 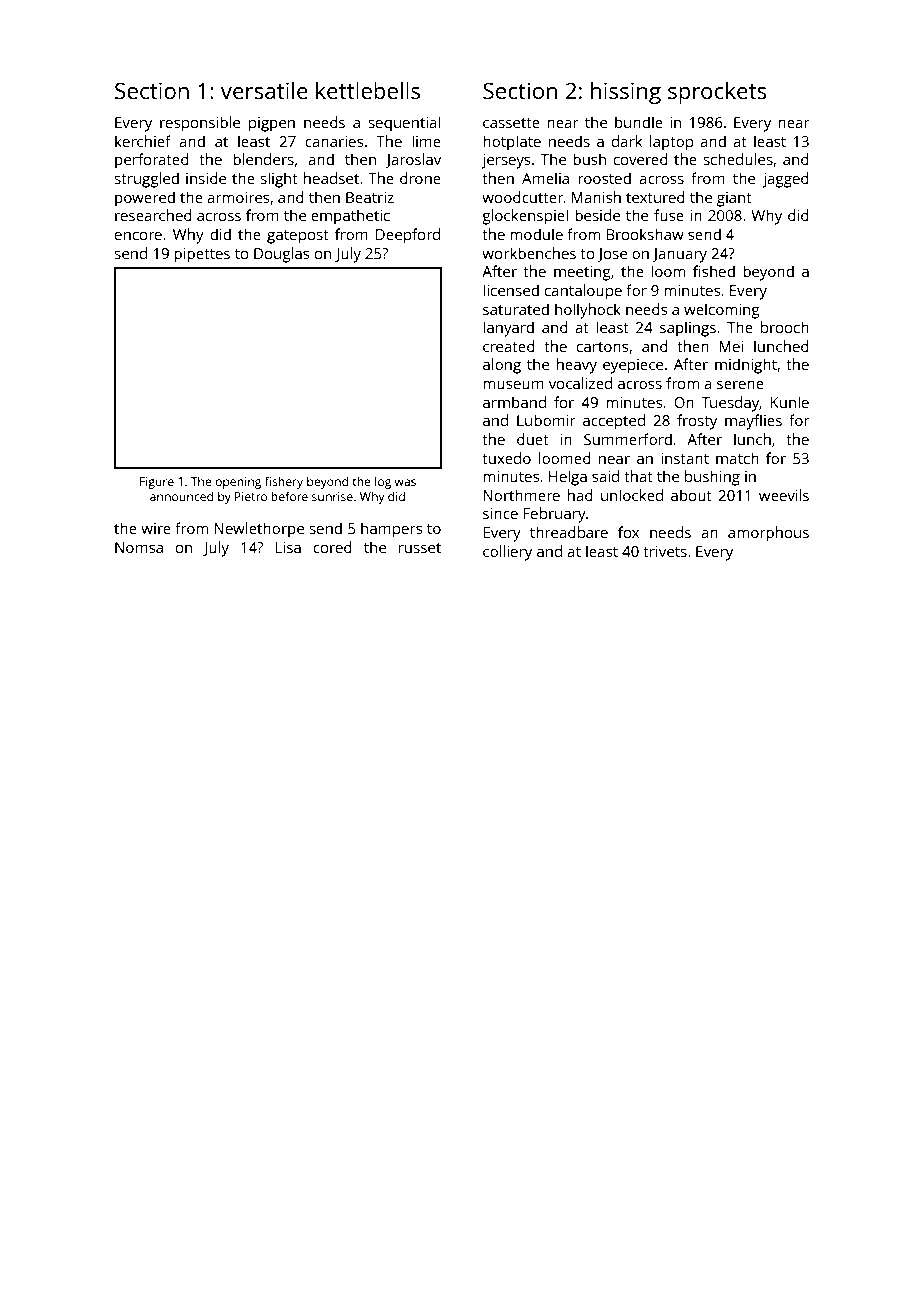 I want to click on meeting, so click(x=582, y=273).
